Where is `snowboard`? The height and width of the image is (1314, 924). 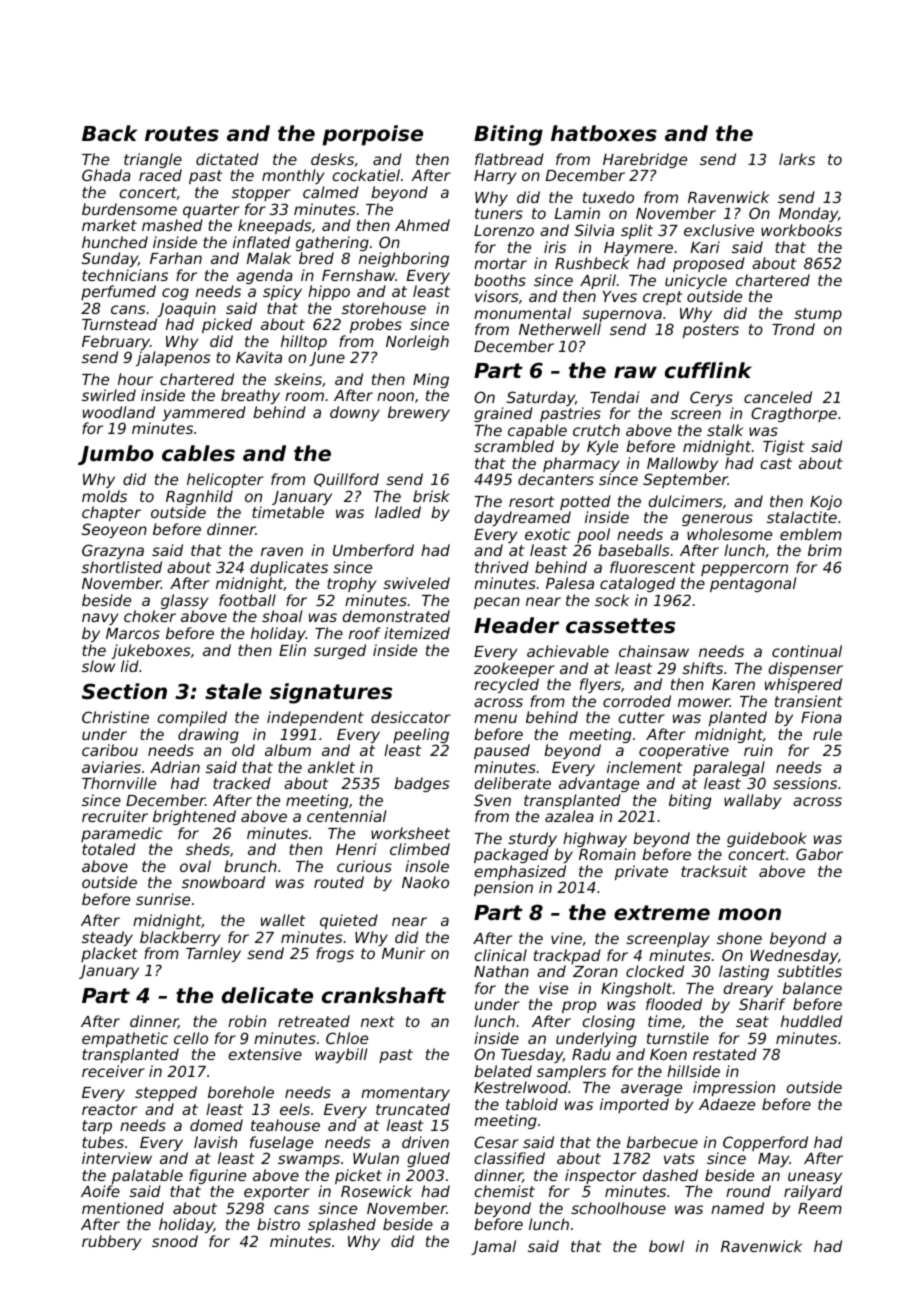
snowboard is located at coordinates (223, 882).
